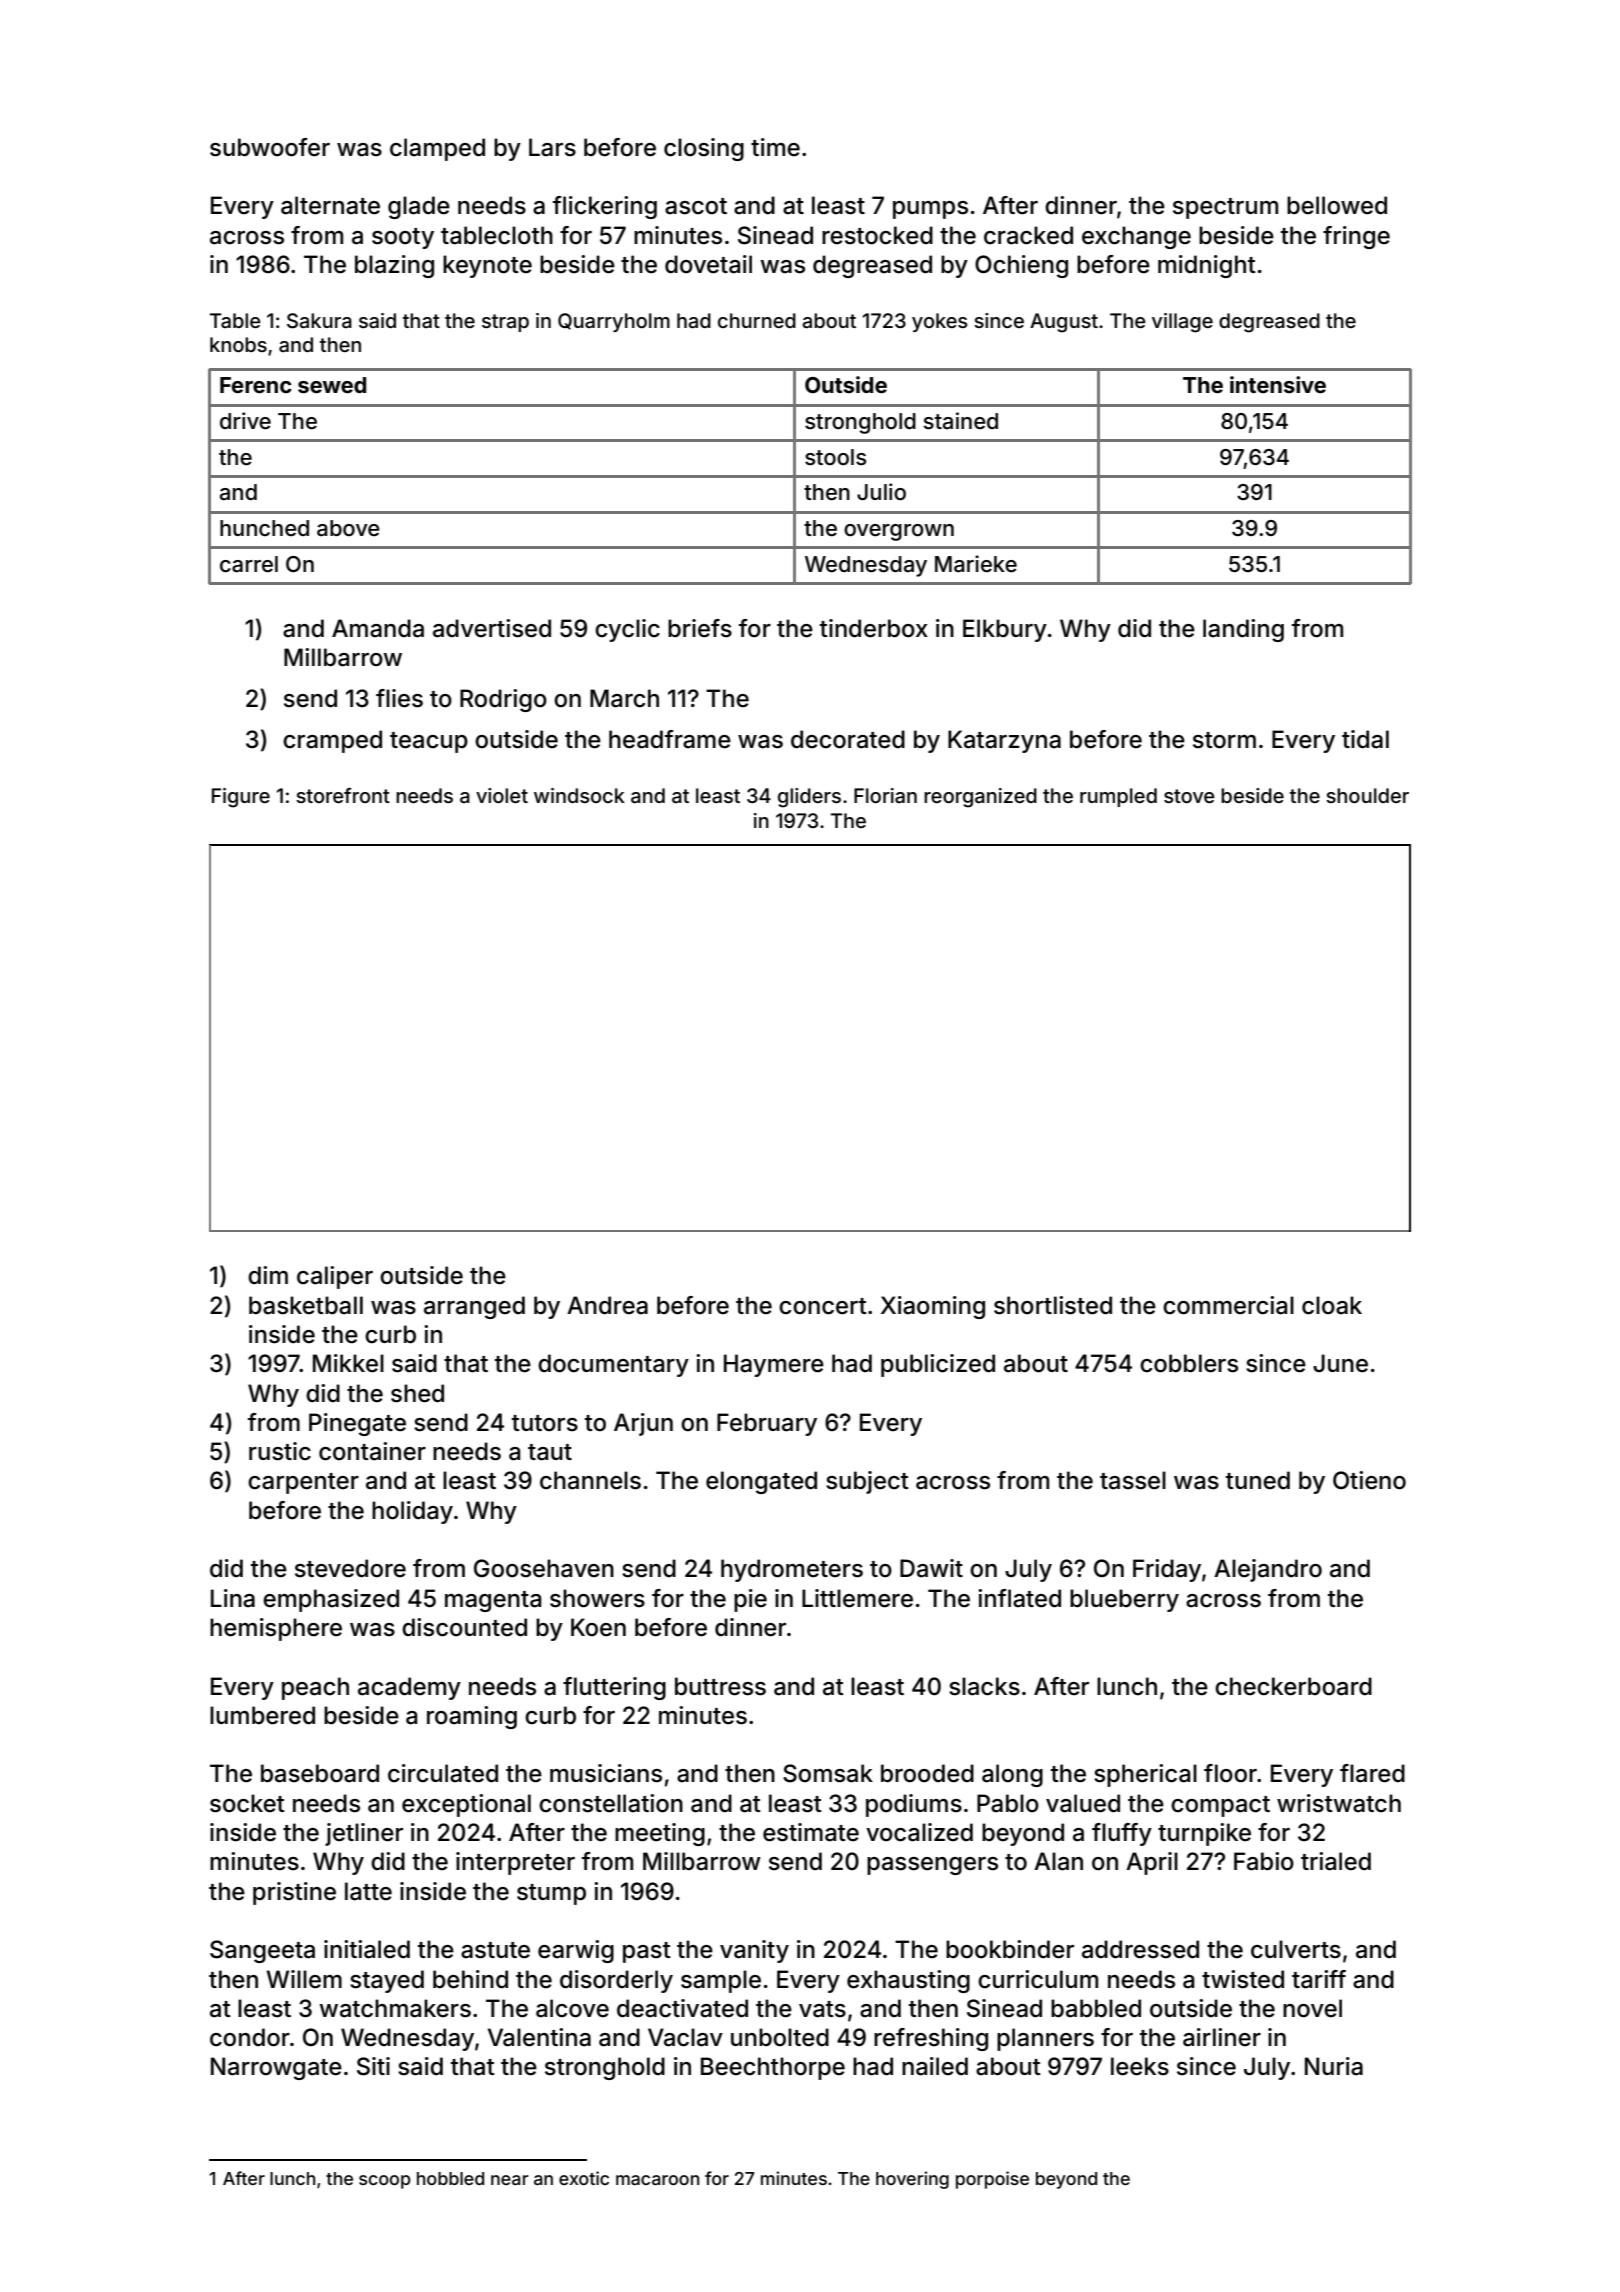  I want to click on subwoofer, so click(270, 147).
